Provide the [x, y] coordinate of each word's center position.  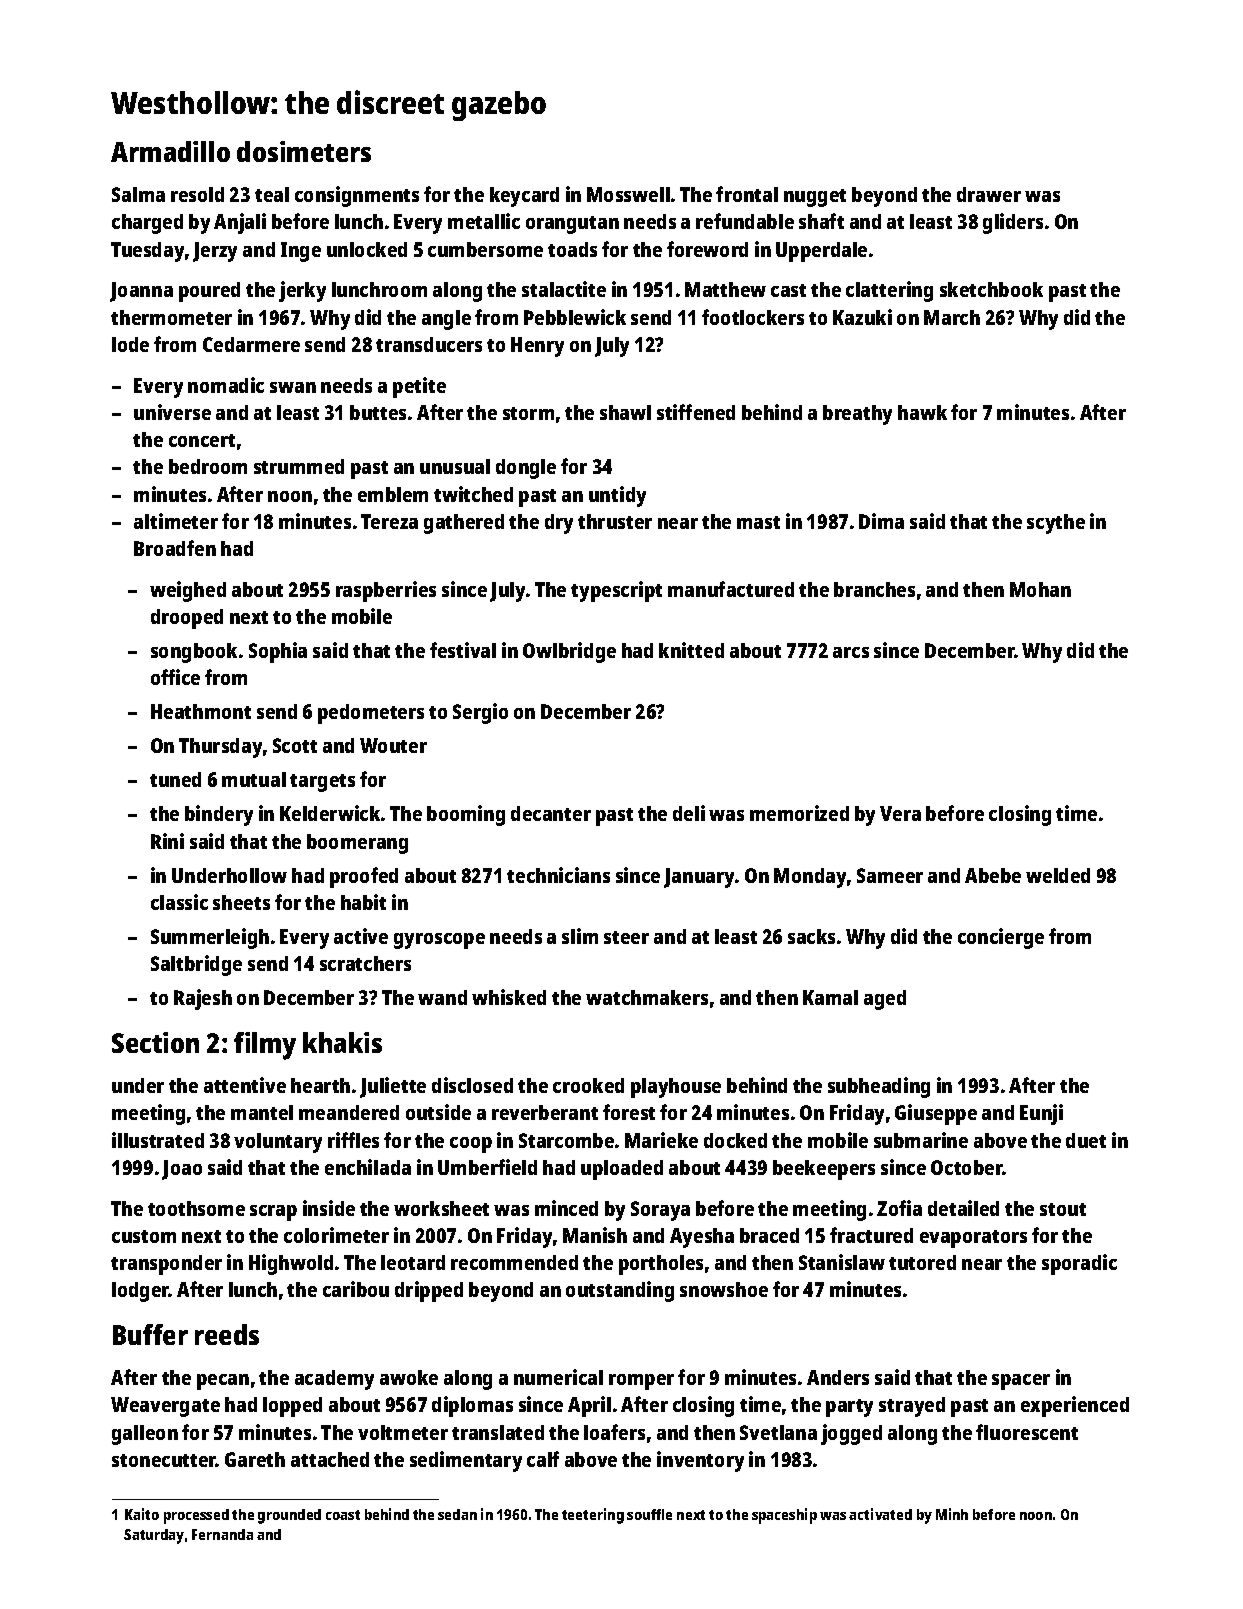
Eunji [1041, 1114]
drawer [989, 194]
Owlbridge [569, 652]
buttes [378, 412]
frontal [747, 194]
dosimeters [304, 151]
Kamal [830, 997]
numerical [558, 1377]
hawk [922, 412]
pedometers [371, 714]
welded [1058, 875]
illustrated [158, 1140]
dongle [526, 469]
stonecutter [164, 1460]
